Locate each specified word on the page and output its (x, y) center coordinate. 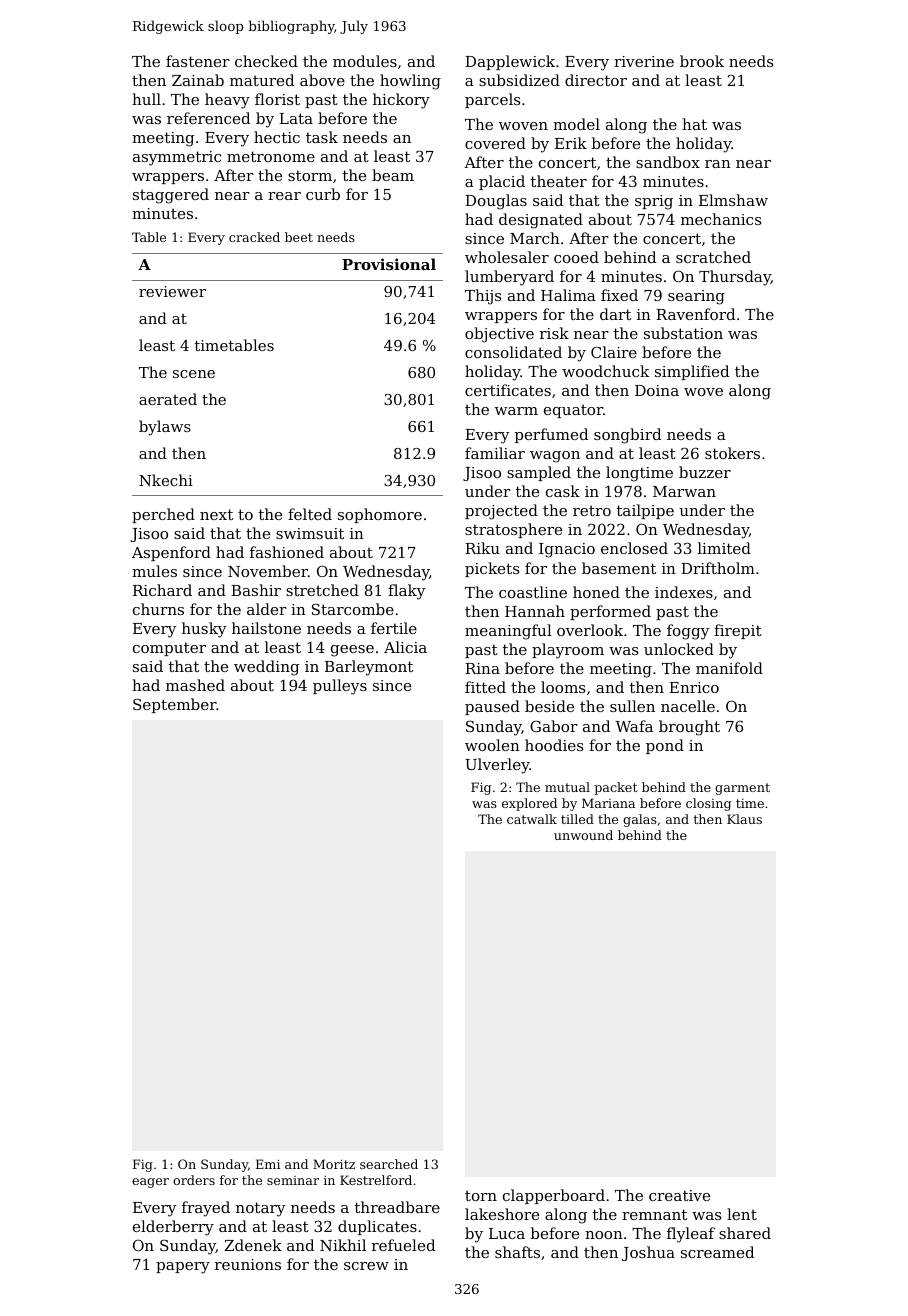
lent (742, 1214)
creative (679, 1195)
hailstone (266, 628)
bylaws (165, 428)
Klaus (744, 819)
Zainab (198, 80)
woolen (492, 745)
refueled (403, 1245)
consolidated (513, 352)
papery (183, 1268)
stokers (732, 453)
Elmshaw (733, 200)
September (175, 705)
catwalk (532, 819)
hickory (401, 101)
